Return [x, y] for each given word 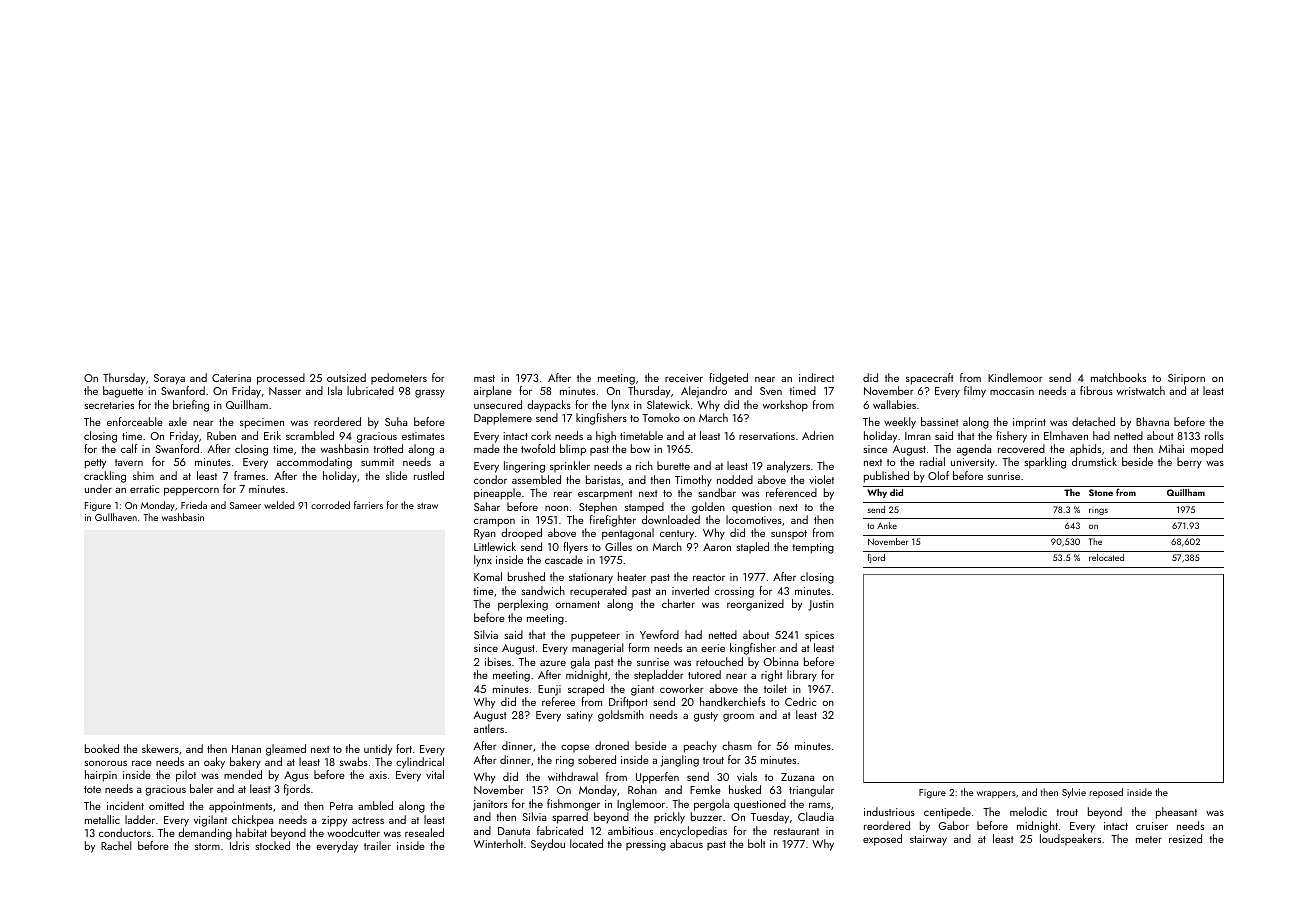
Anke [887, 525]
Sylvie [1074, 793]
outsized [346, 377]
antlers [489, 728]
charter [678, 603]
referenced [791, 492]
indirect [816, 377]
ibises [498, 661]
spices [819, 636]
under [98, 488]
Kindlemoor [1015, 377]
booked [102, 748]
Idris [239, 845]
